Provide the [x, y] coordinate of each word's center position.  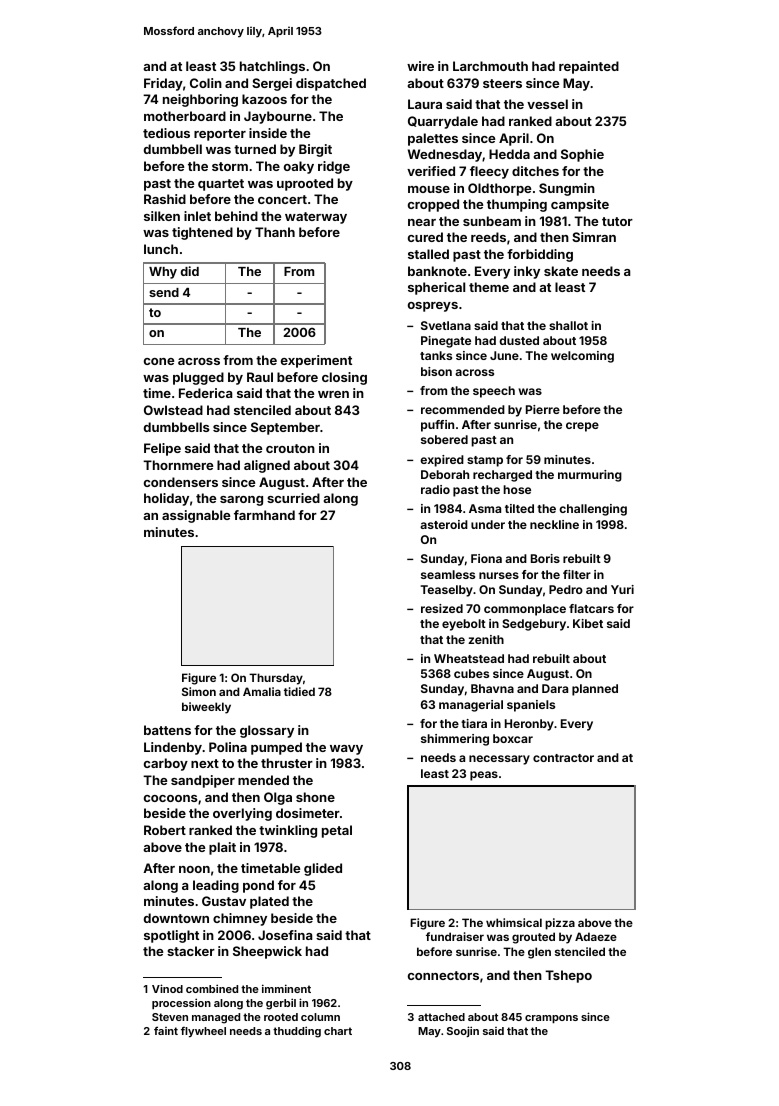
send [164, 292]
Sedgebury [534, 625]
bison [436, 371]
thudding [297, 1032]
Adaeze [596, 936]
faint [166, 1030]
